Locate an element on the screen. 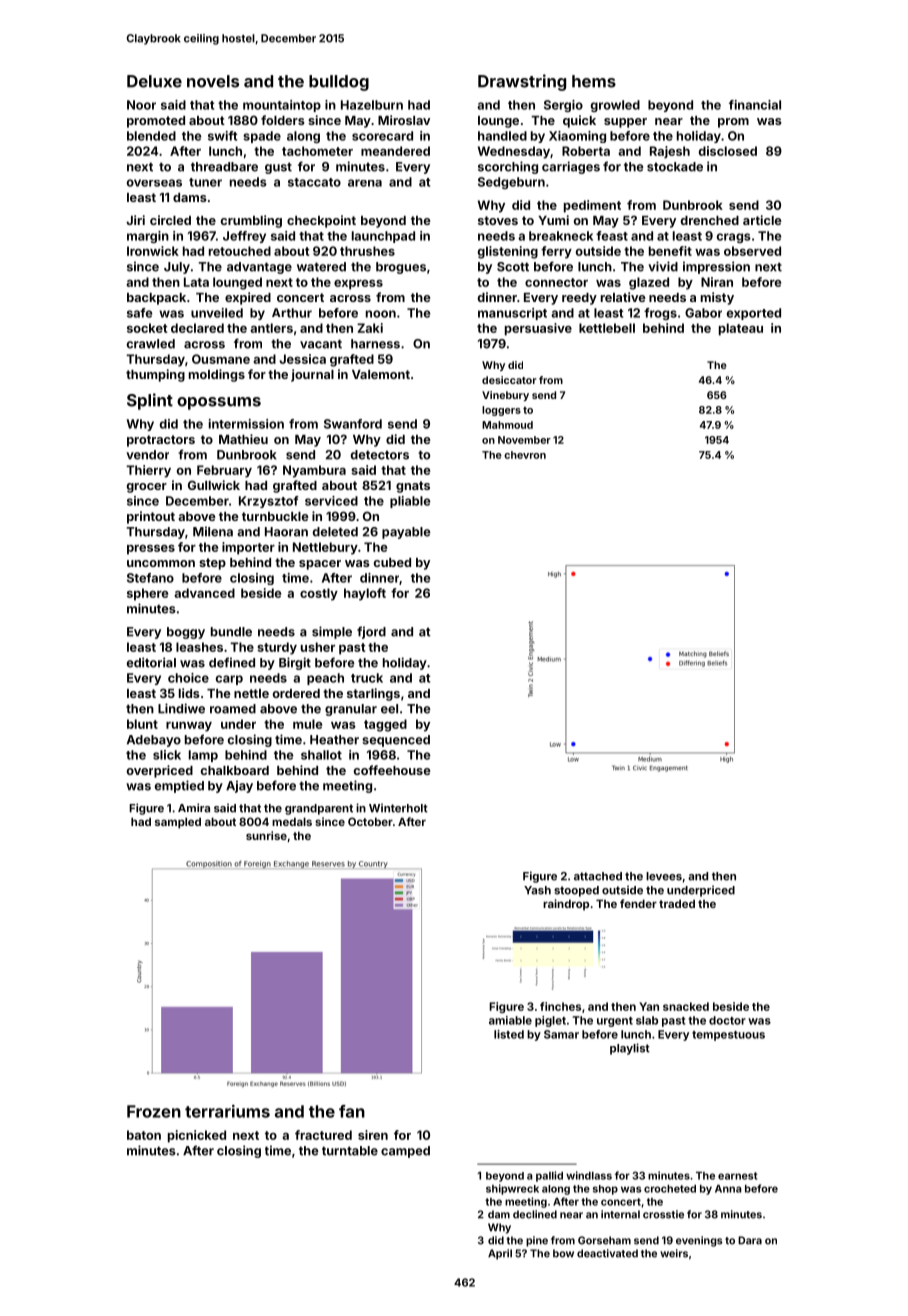  tempestuous is located at coordinates (728, 1036).
